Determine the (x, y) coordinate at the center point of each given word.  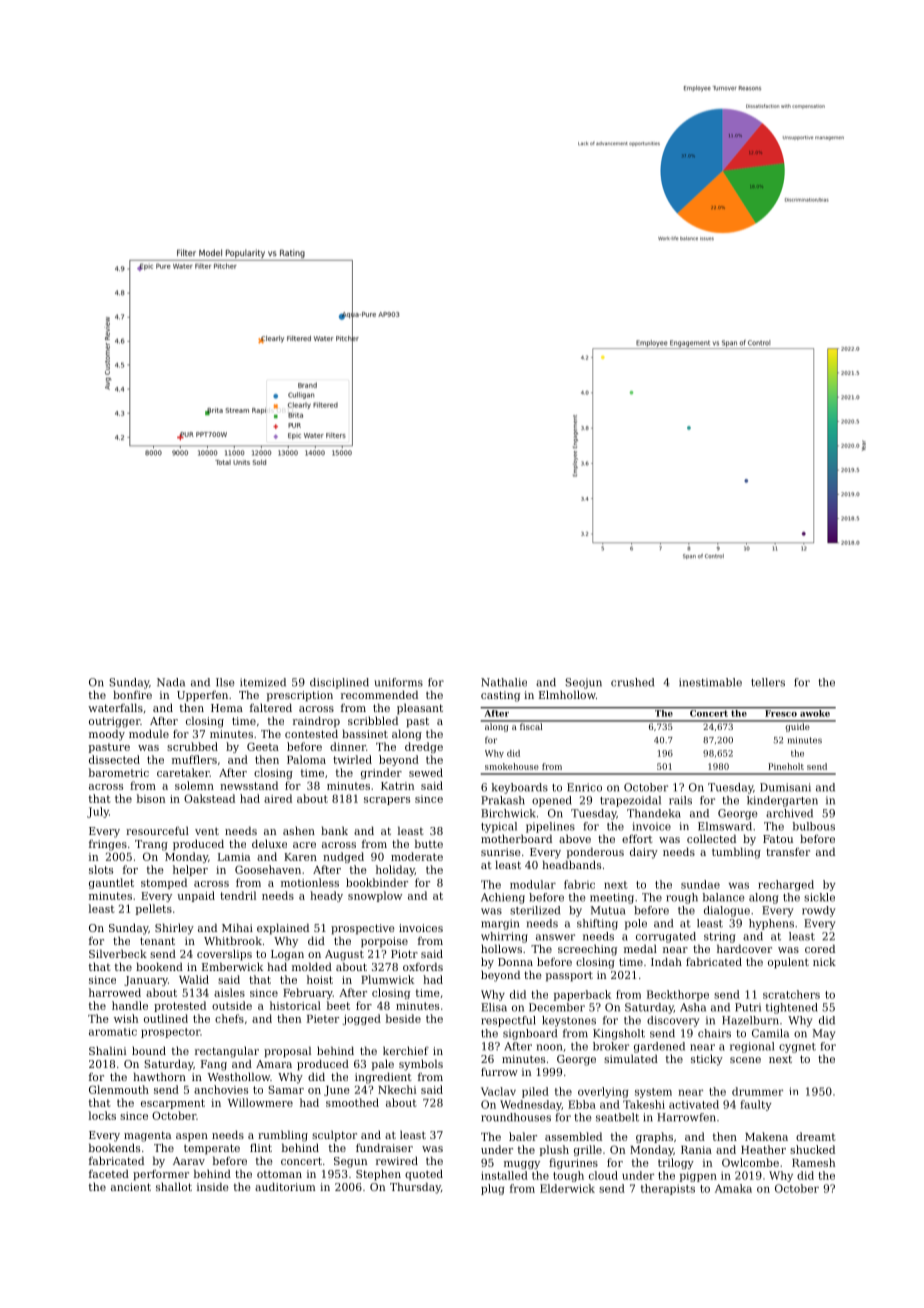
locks (102, 1115)
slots (101, 869)
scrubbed (192, 746)
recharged (786, 885)
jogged (361, 1019)
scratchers (791, 994)
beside (403, 1018)
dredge (424, 747)
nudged (343, 857)
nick (824, 961)
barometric (119, 772)
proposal (287, 1052)
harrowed (115, 992)
